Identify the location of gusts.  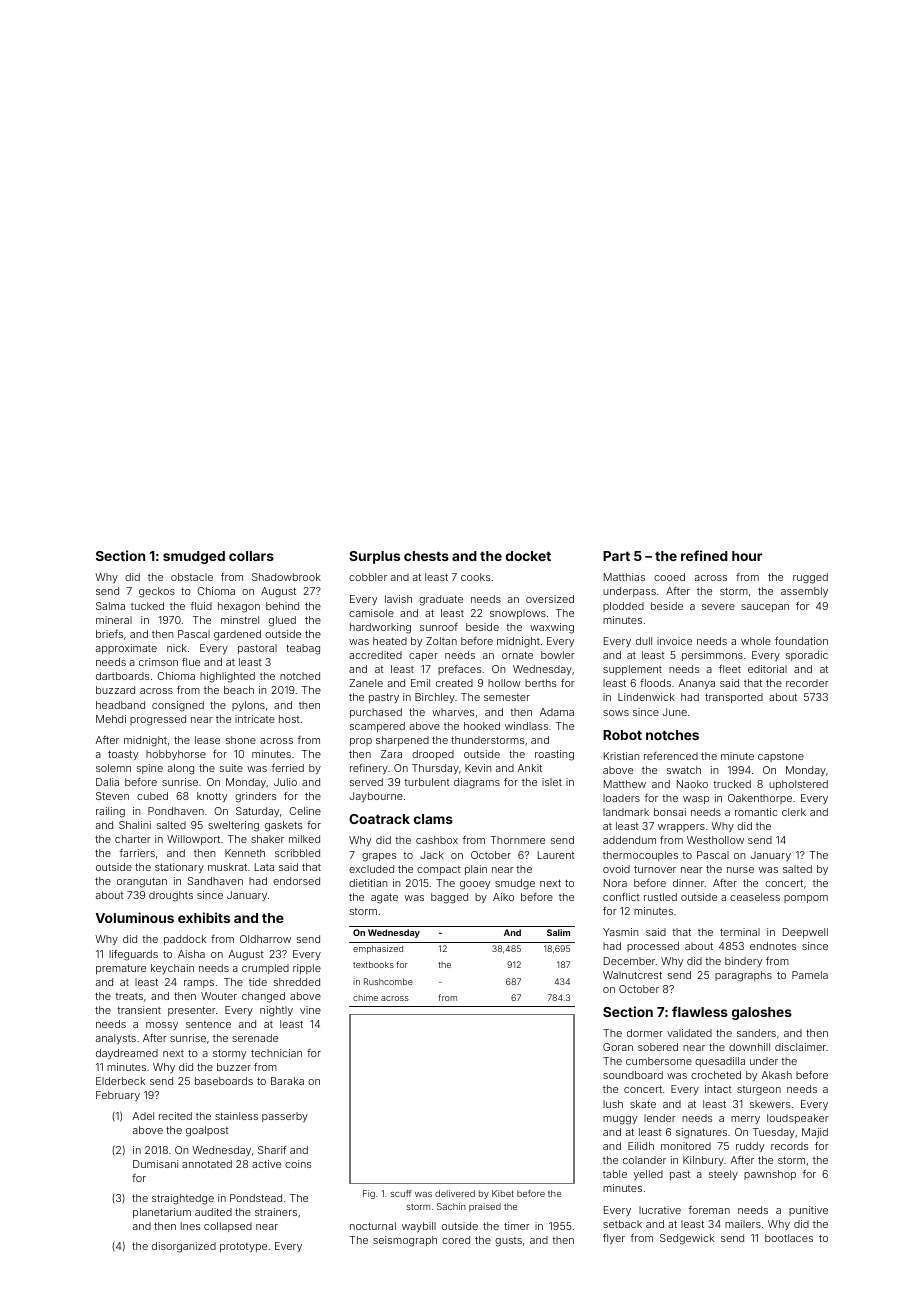
(508, 1242).
